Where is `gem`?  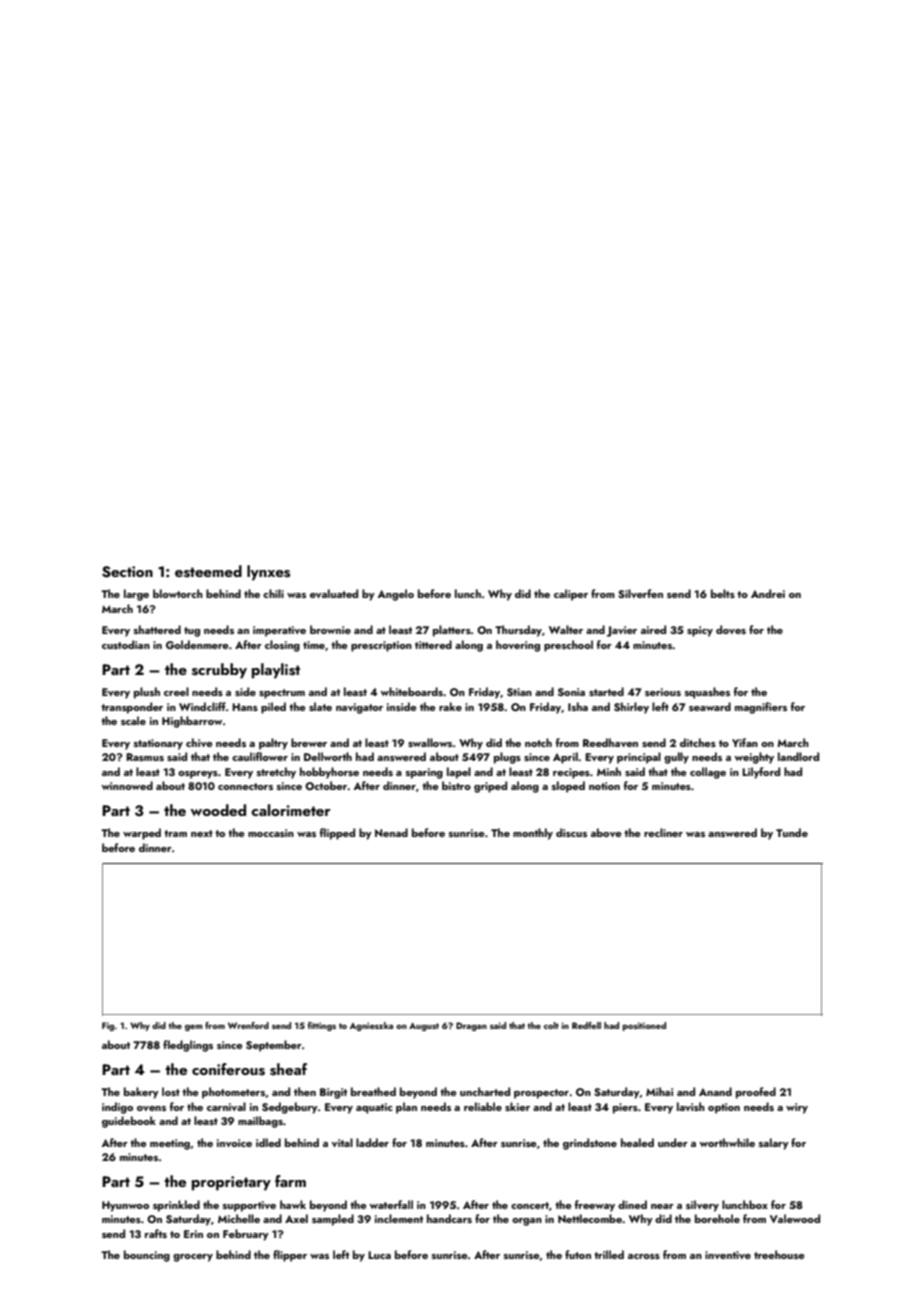 gem is located at coordinates (194, 1028).
